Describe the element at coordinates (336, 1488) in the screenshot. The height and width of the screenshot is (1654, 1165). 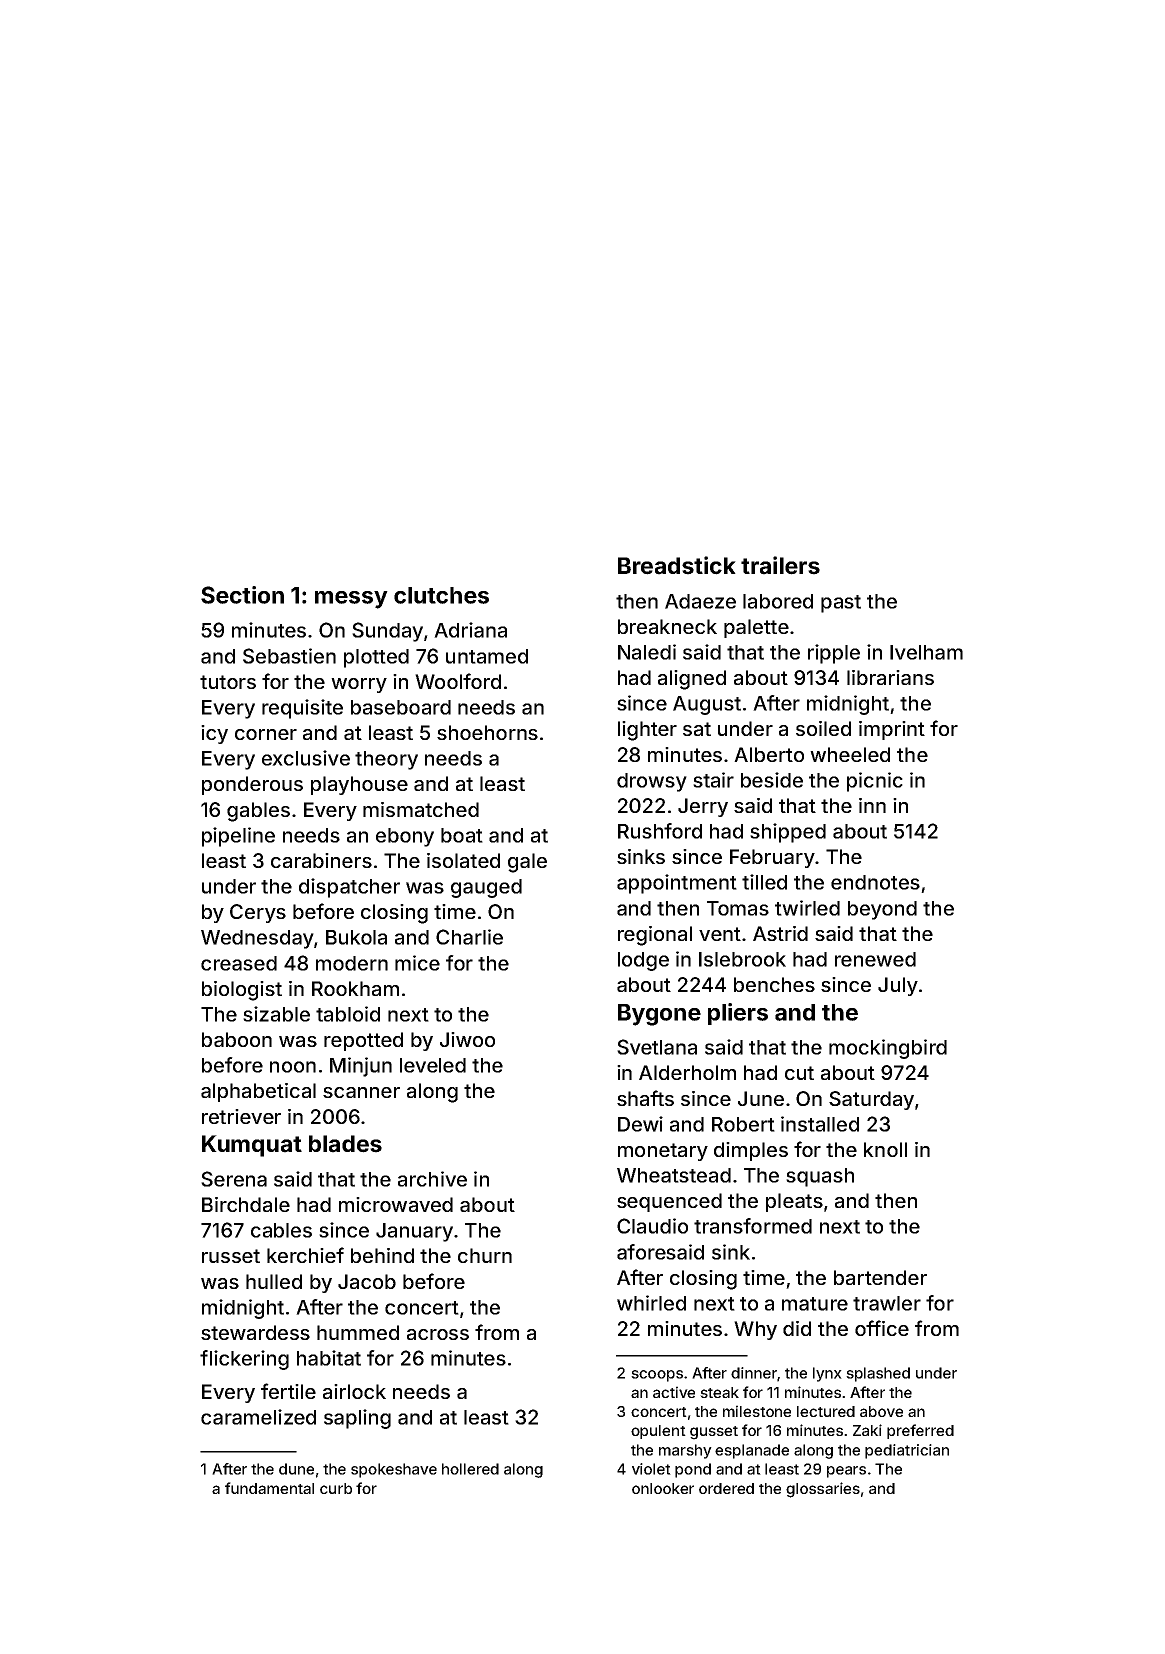
I see `curb` at that location.
